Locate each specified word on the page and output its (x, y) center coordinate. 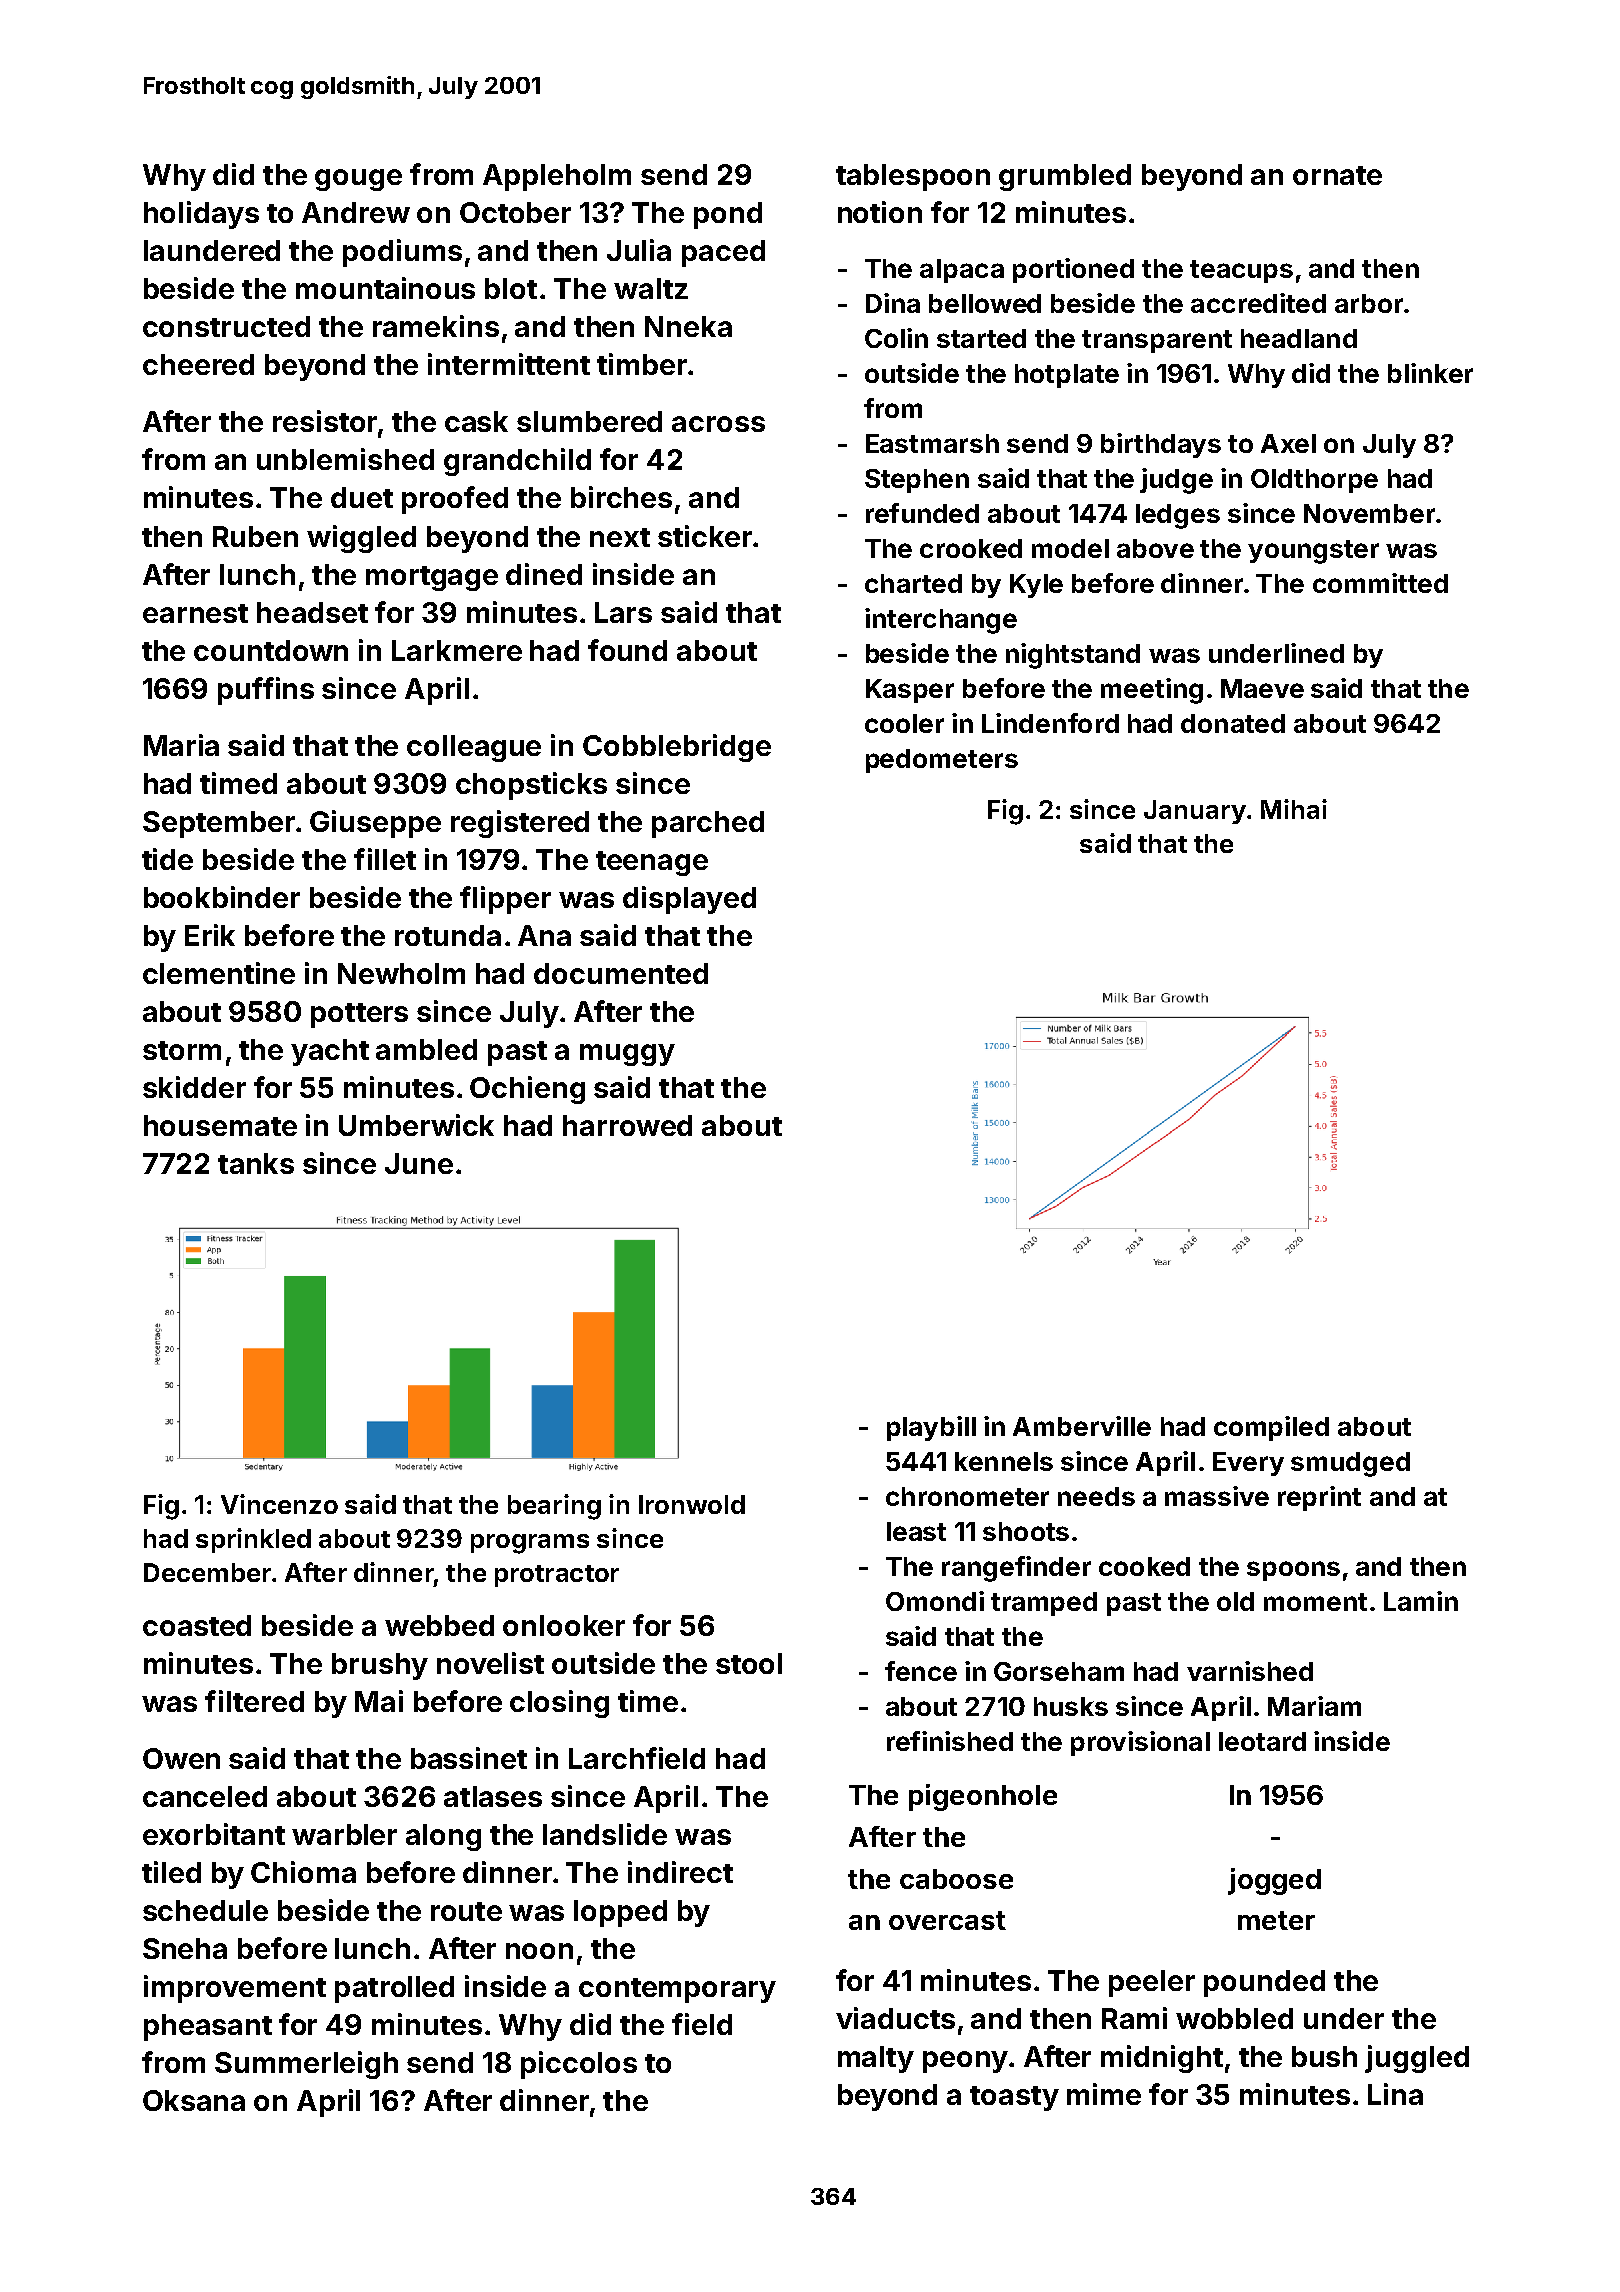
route (466, 1911)
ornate (1337, 175)
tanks (256, 1163)
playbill (931, 1428)
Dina (893, 303)
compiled (1271, 1428)
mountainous (385, 288)
